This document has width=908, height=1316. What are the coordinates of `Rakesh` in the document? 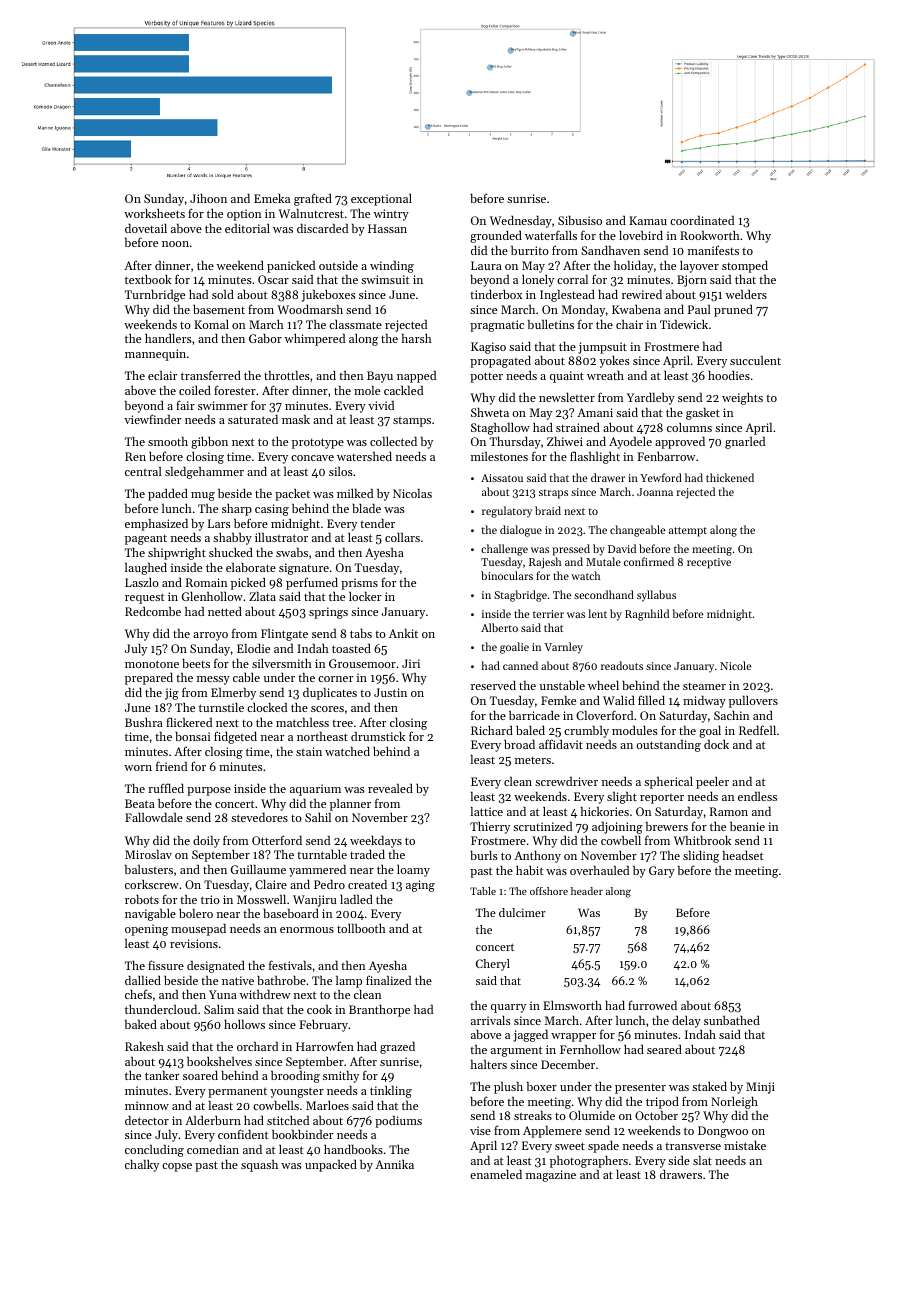 It's located at (144, 1046).
